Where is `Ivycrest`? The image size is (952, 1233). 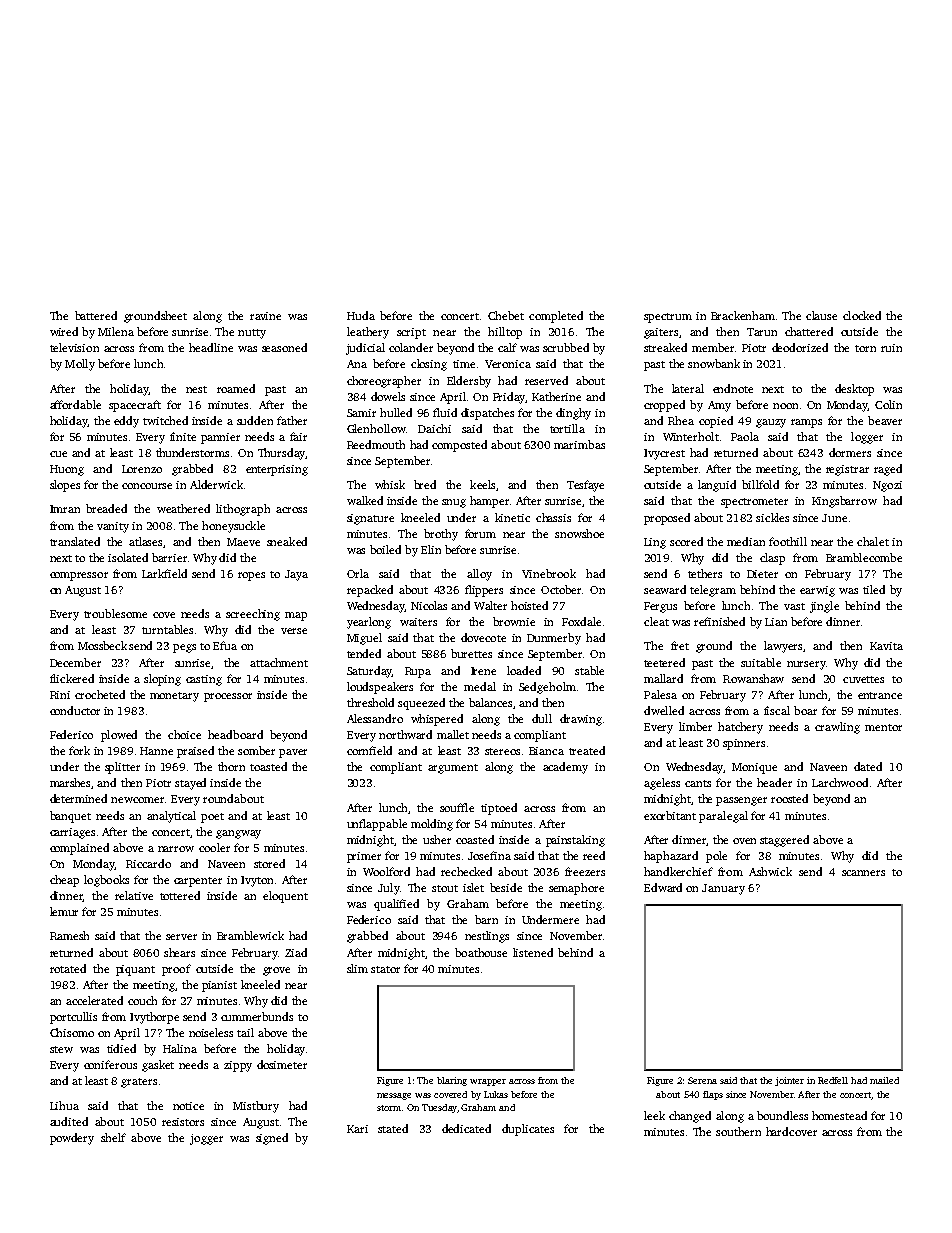 Ivycrest is located at coordinates (664, 454).
